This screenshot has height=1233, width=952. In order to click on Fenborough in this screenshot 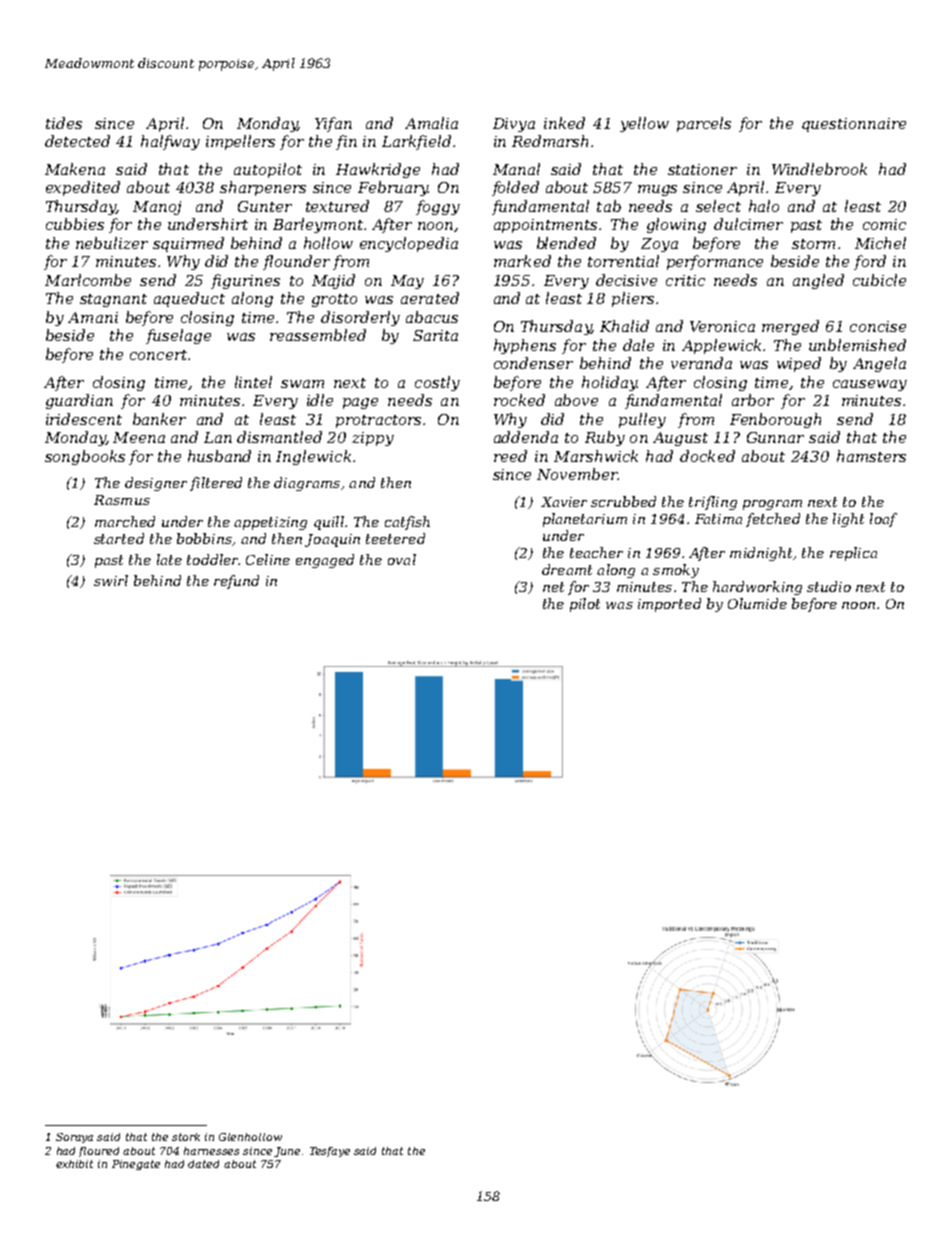, I will do `click(775, 420)`.
